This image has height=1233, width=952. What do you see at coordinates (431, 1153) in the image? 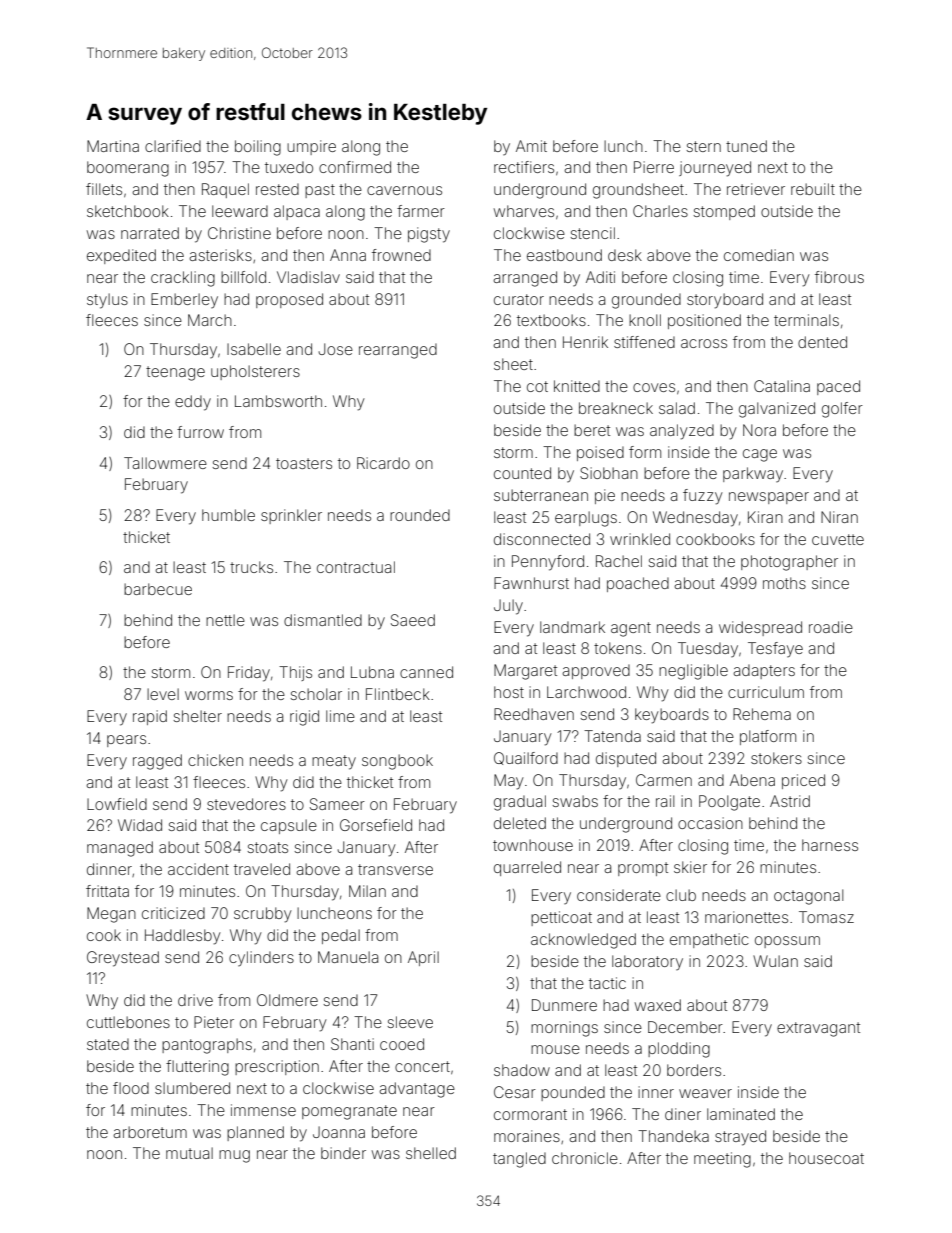
I see `shelled` at bounding box center [431, 1153].
